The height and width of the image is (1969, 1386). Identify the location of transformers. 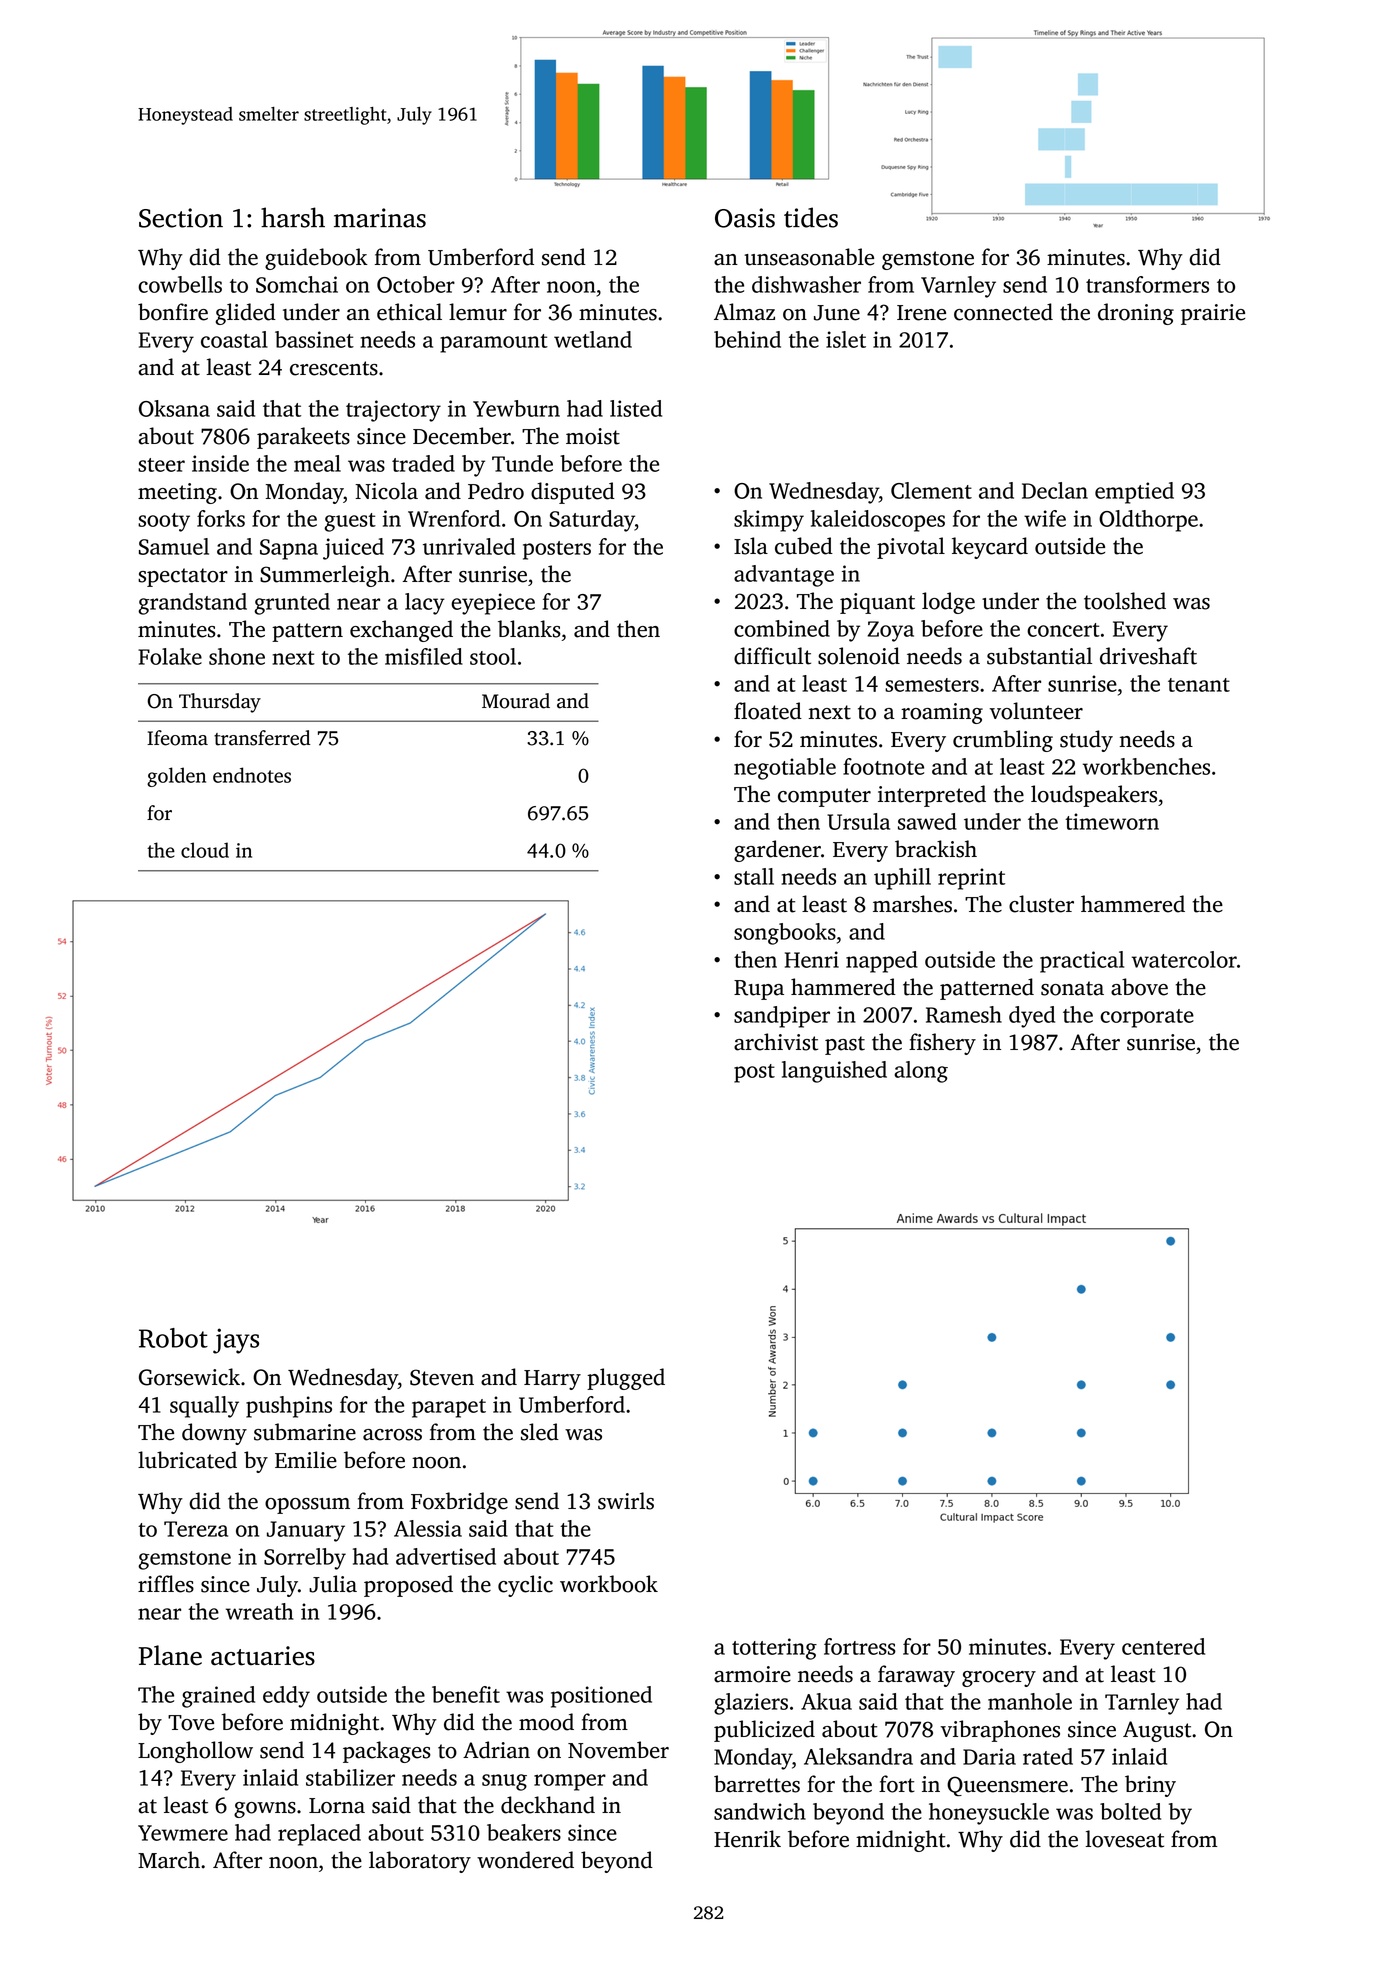
(1147, 284).
